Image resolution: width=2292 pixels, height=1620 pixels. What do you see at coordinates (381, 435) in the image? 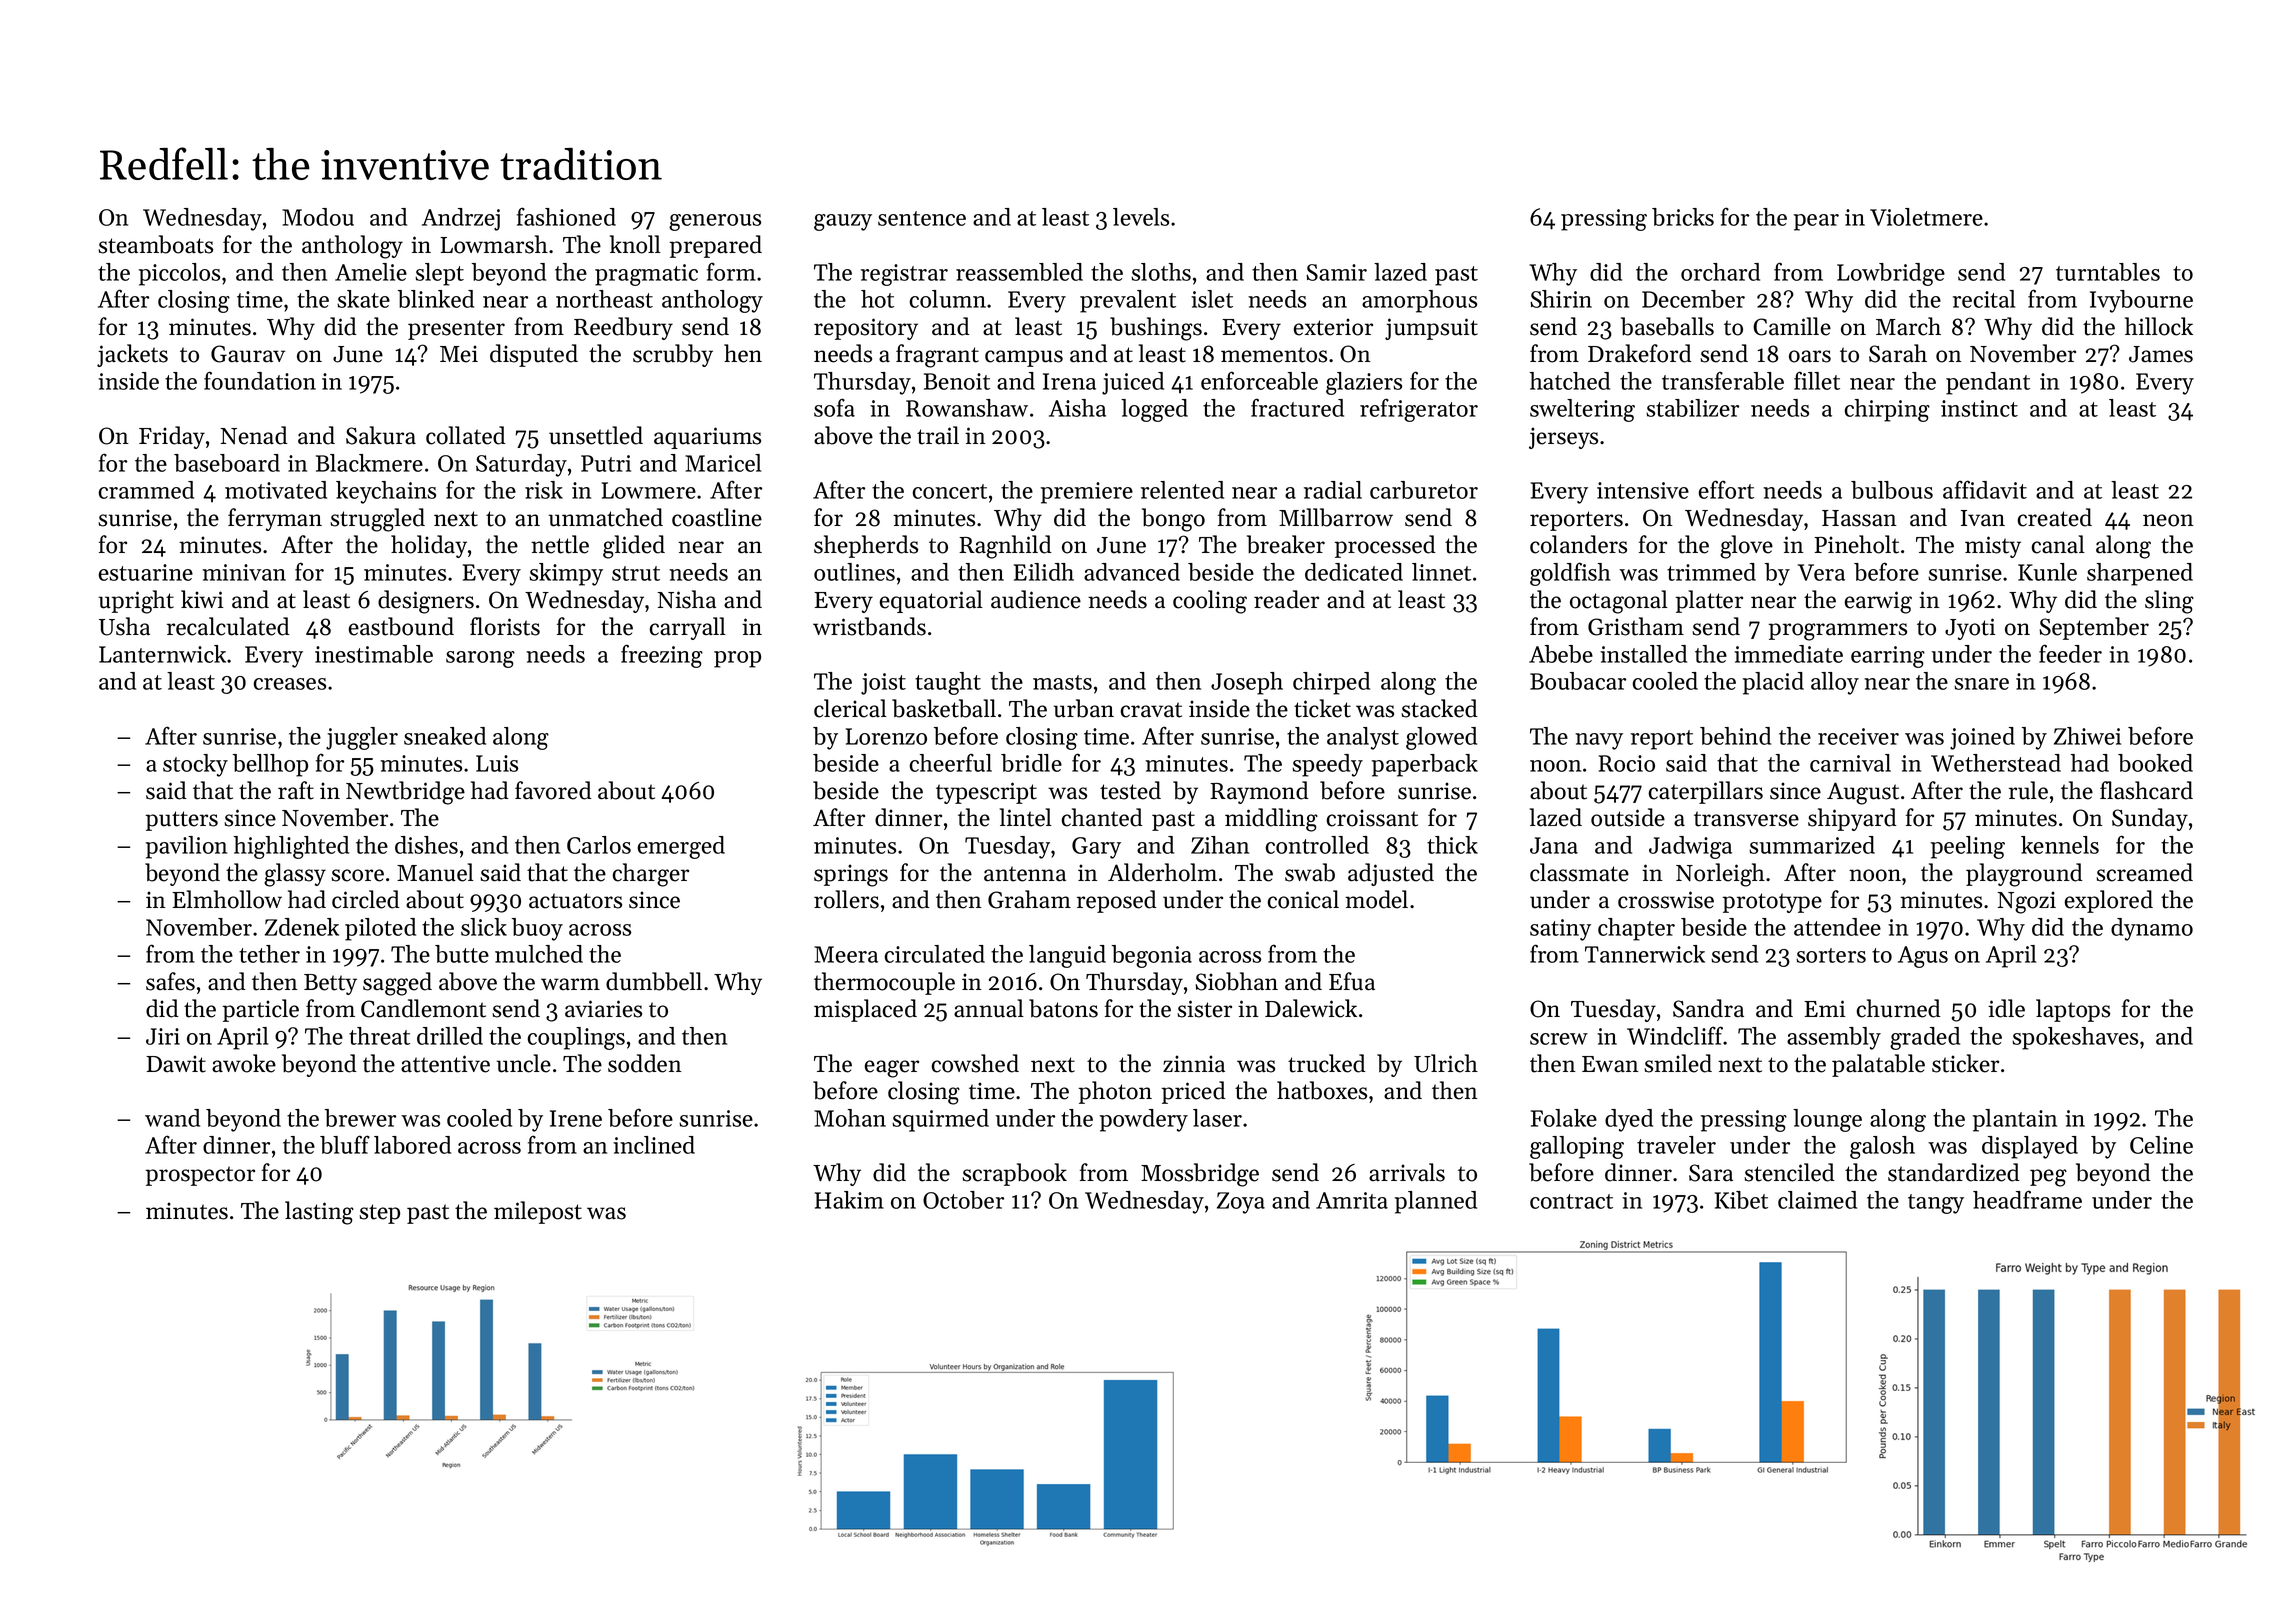
I see `Sakura` at bounding box center [381, 435].
